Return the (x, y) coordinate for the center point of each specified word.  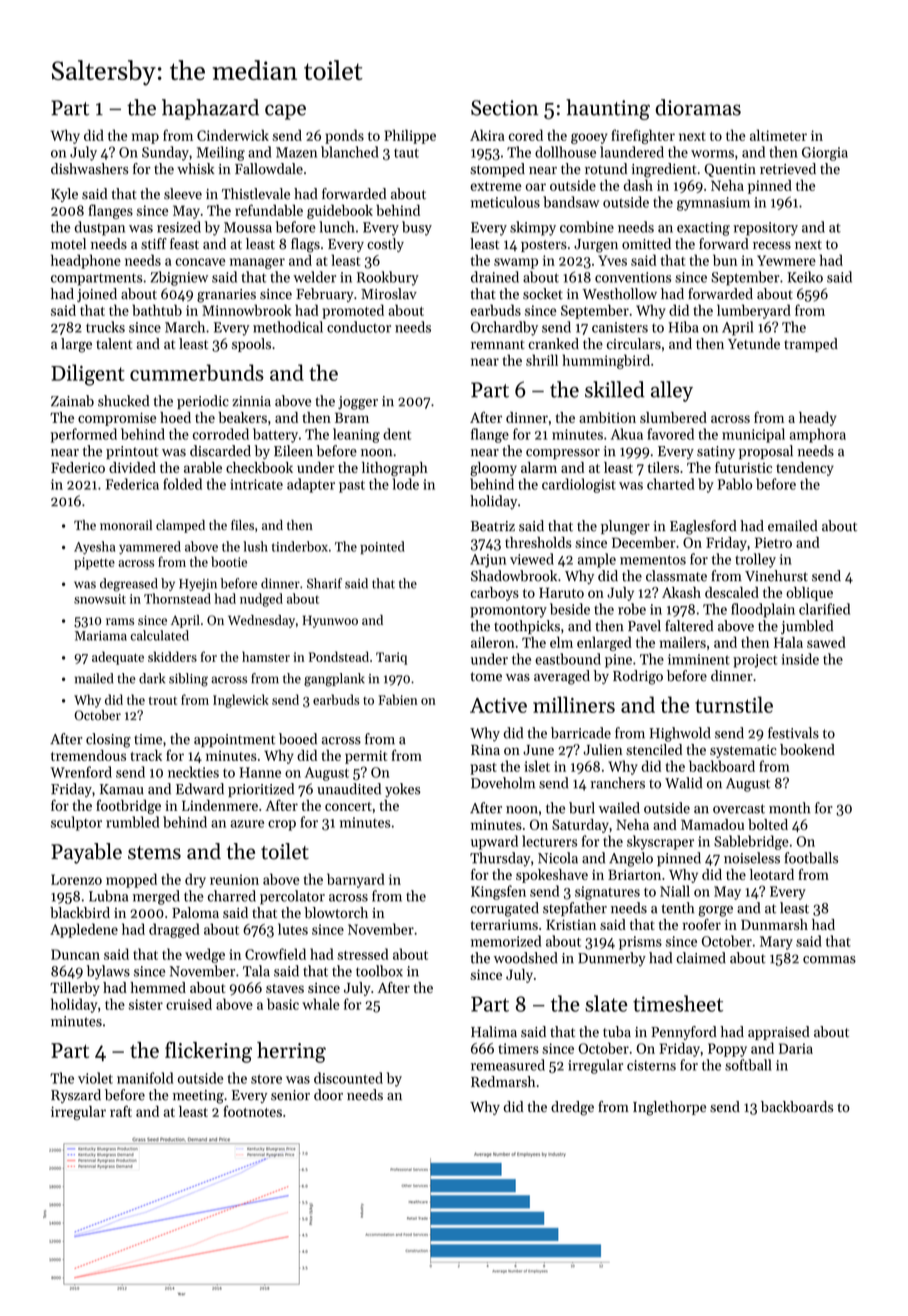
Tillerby (75, 989)
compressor (563, 454)
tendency (805, 469)
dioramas (698, 107)
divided (132, 467)
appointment (234, 740)
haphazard (210, 109)
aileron (493, 642)
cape (285, 112)
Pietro (773, 542)
